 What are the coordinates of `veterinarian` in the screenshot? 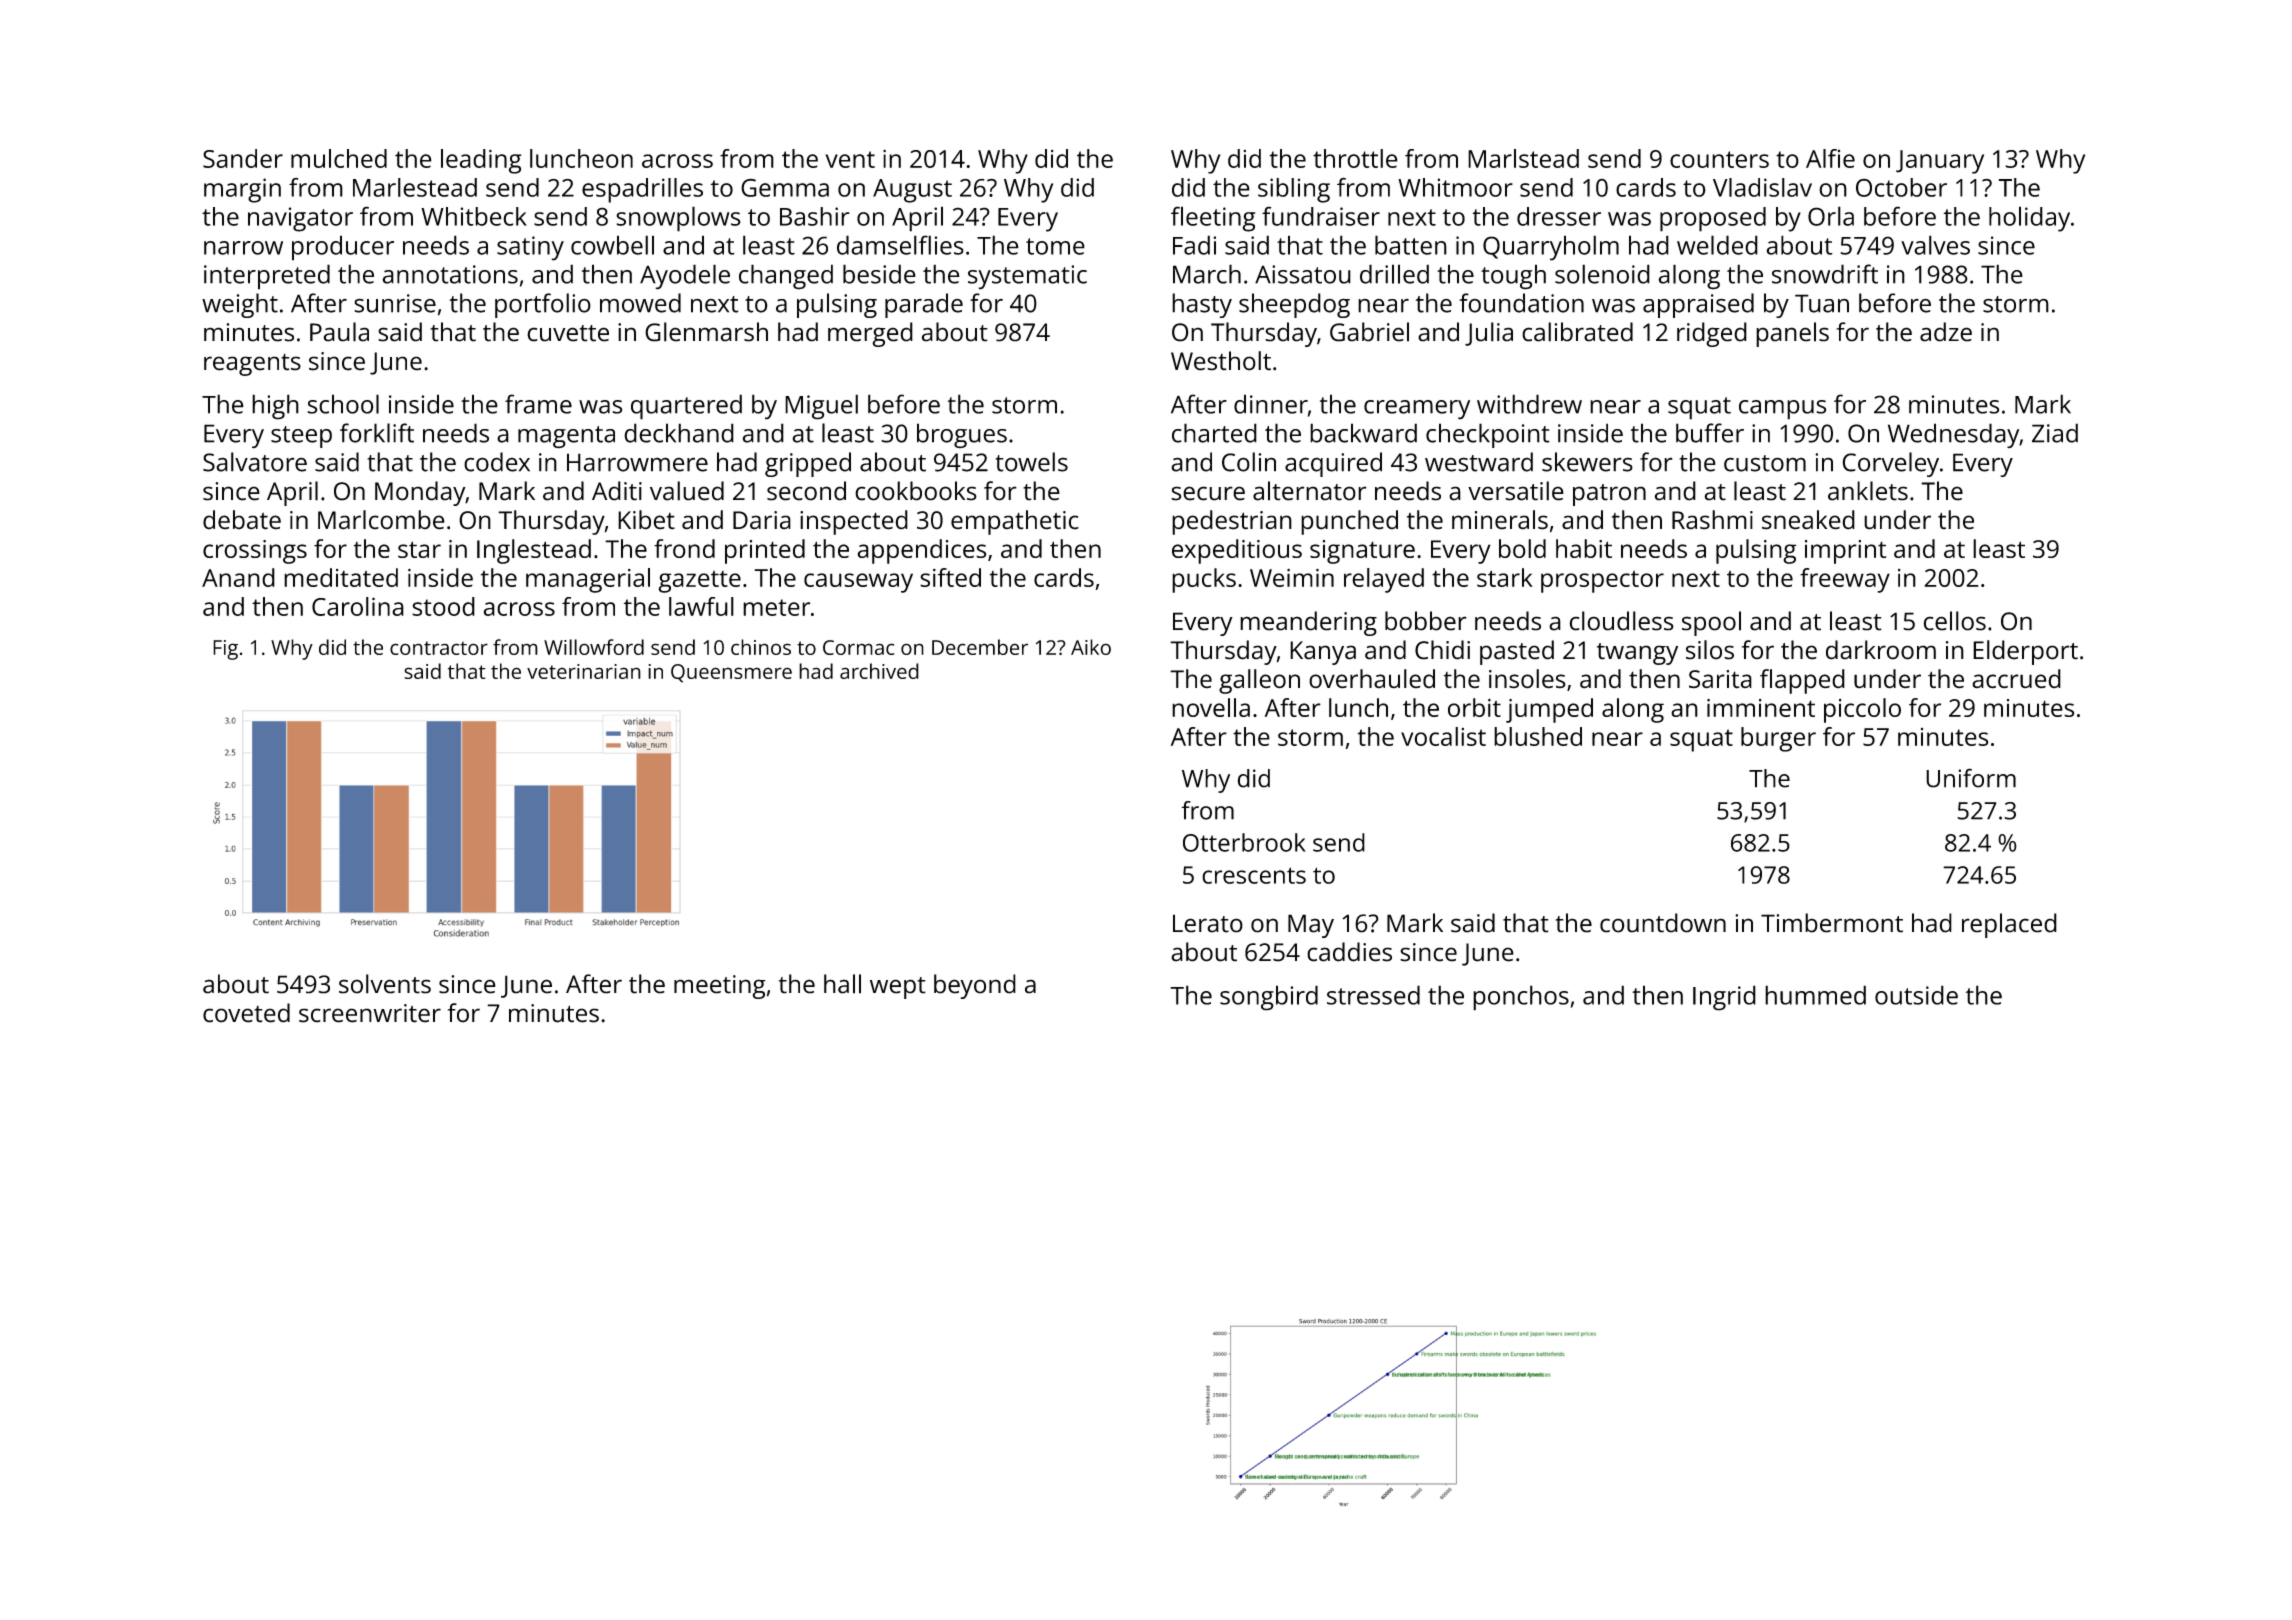 It's located at (584, 671).
